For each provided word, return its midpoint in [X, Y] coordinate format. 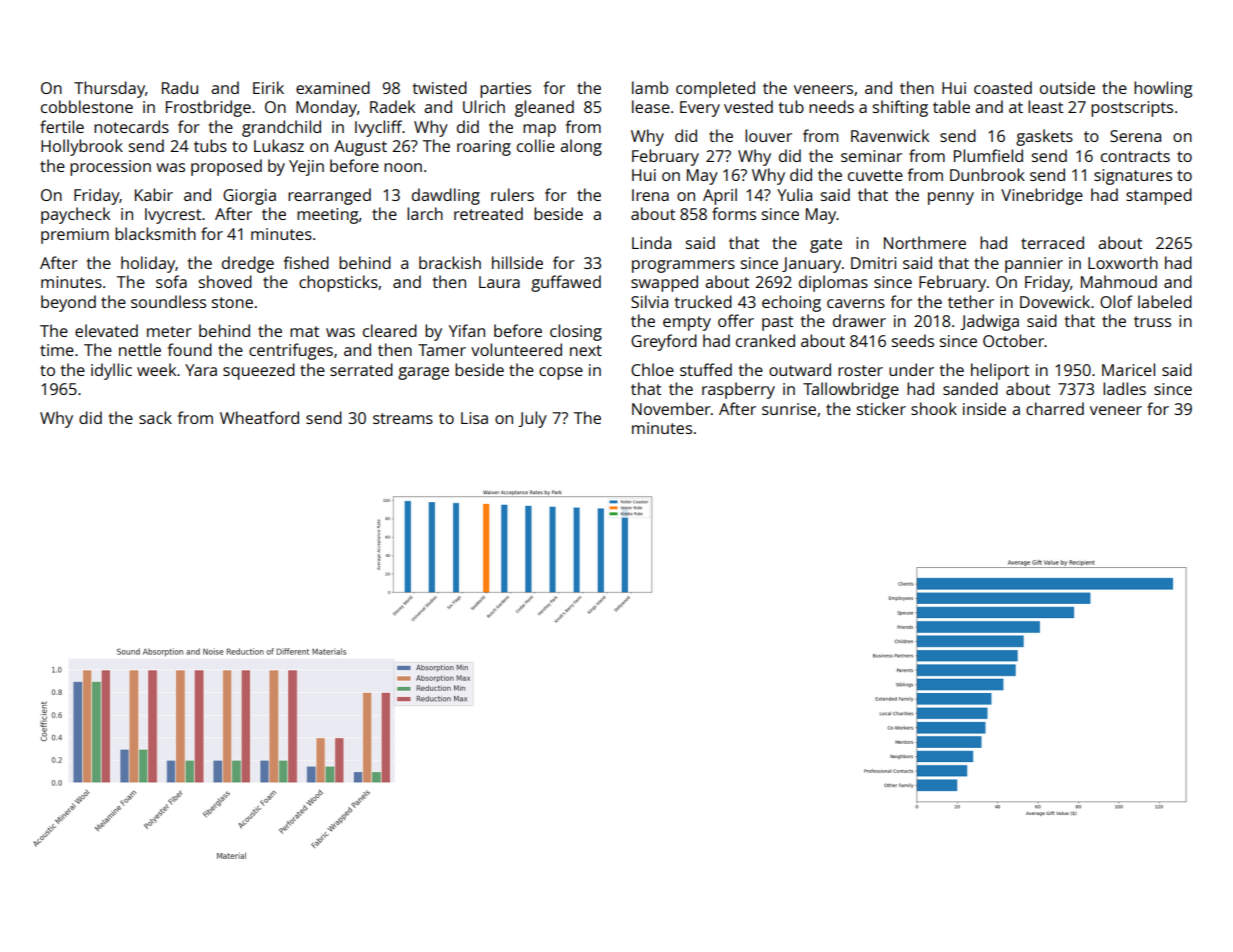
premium [75, 236]
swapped [664, 283]
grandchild [281, 128]
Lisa [474, 418]
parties [505, 90]
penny [951, 198]
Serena [1135, 136]
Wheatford [259, 417]
